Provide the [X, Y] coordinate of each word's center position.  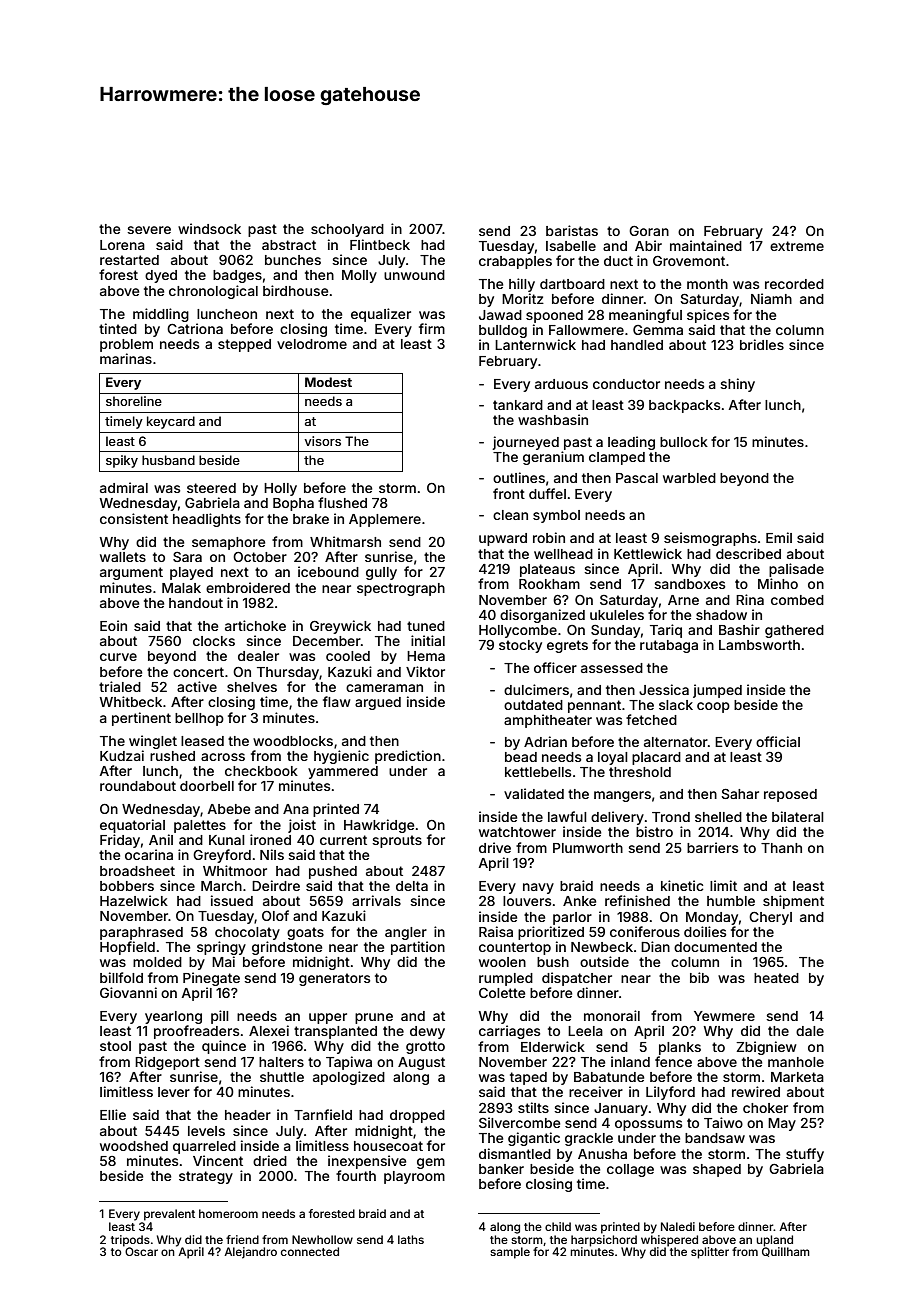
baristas [572, 230]
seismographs [710, 539]
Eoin [113, 625]
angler [406, 933]
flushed [342, 502]
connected [310, 1251]
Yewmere [724, 1016]
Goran [649, 231]
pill [220, 1017]
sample [510, 1253]
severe [149, 230]
